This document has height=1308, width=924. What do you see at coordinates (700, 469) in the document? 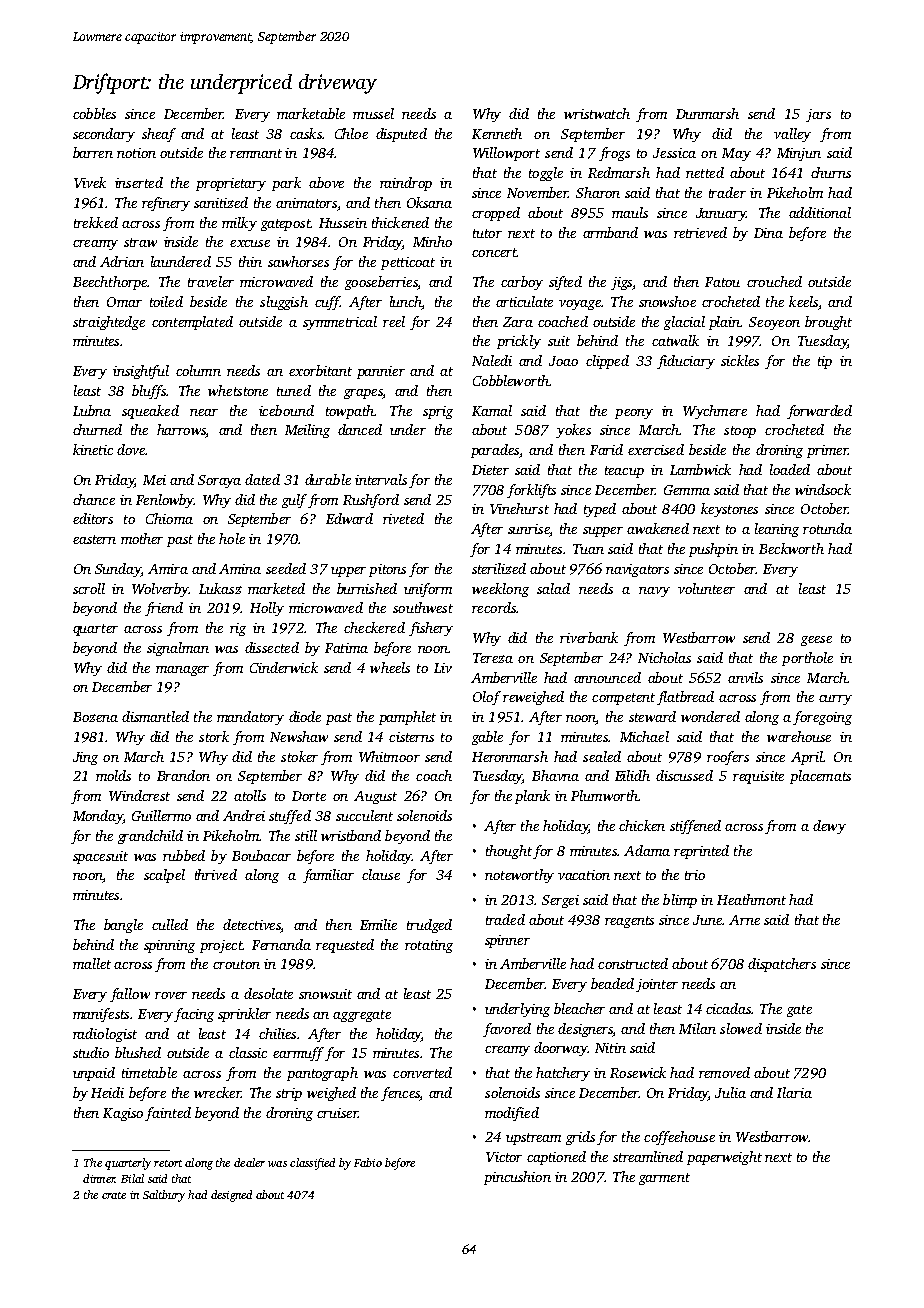
I see `Lambwick` at bounding box center [700, 469].
